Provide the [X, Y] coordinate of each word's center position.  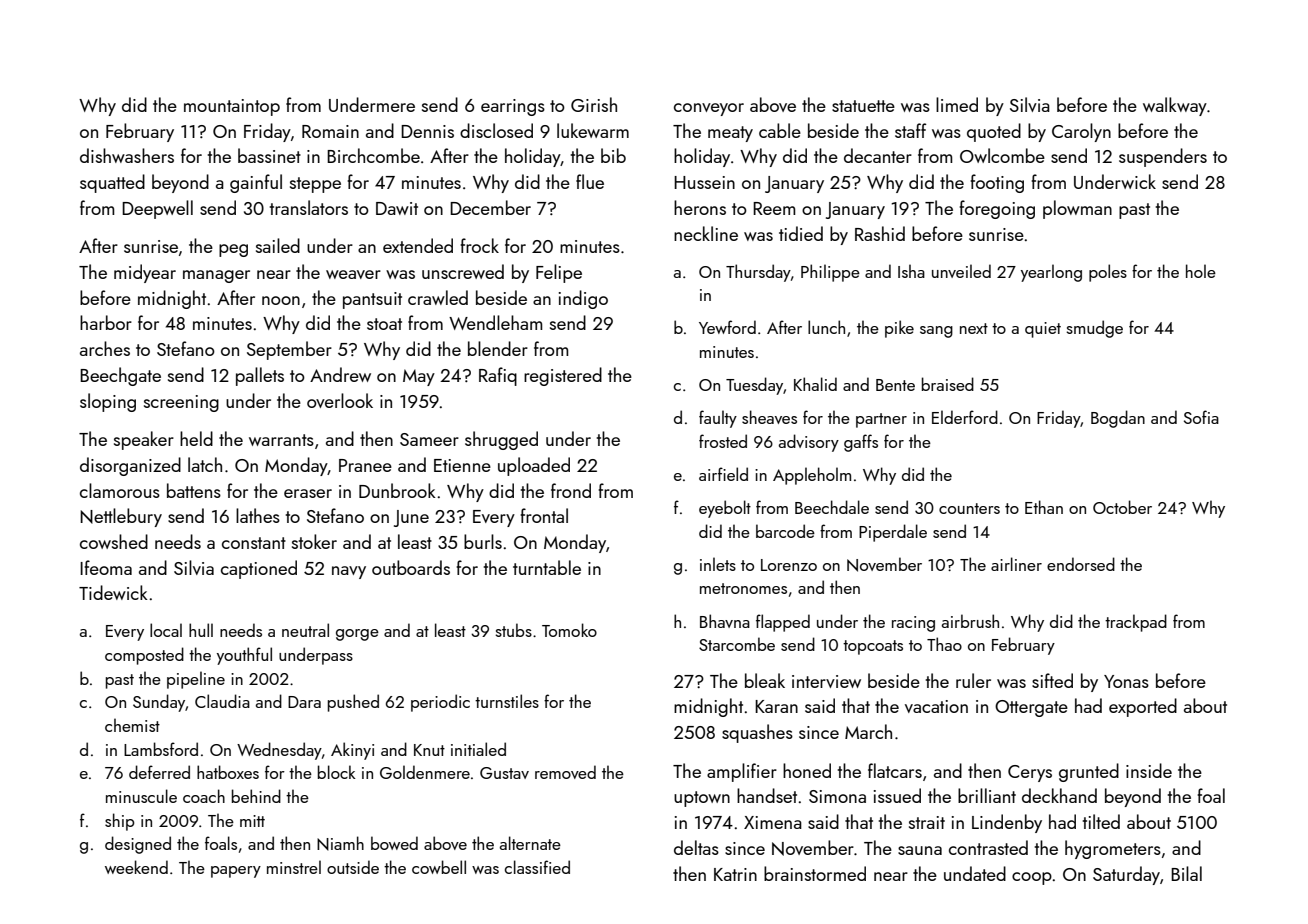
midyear [145, 273]
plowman [1077, 209]
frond [571, 490]
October [1122, 507]
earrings [513, 107]
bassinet [269, 155]
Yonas [1126, 681]
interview [826, 681]
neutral [305, 630]
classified [537, 867]
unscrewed [463, 271]
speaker [144, 440]
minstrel [294, 867]
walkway [1175, 106]
